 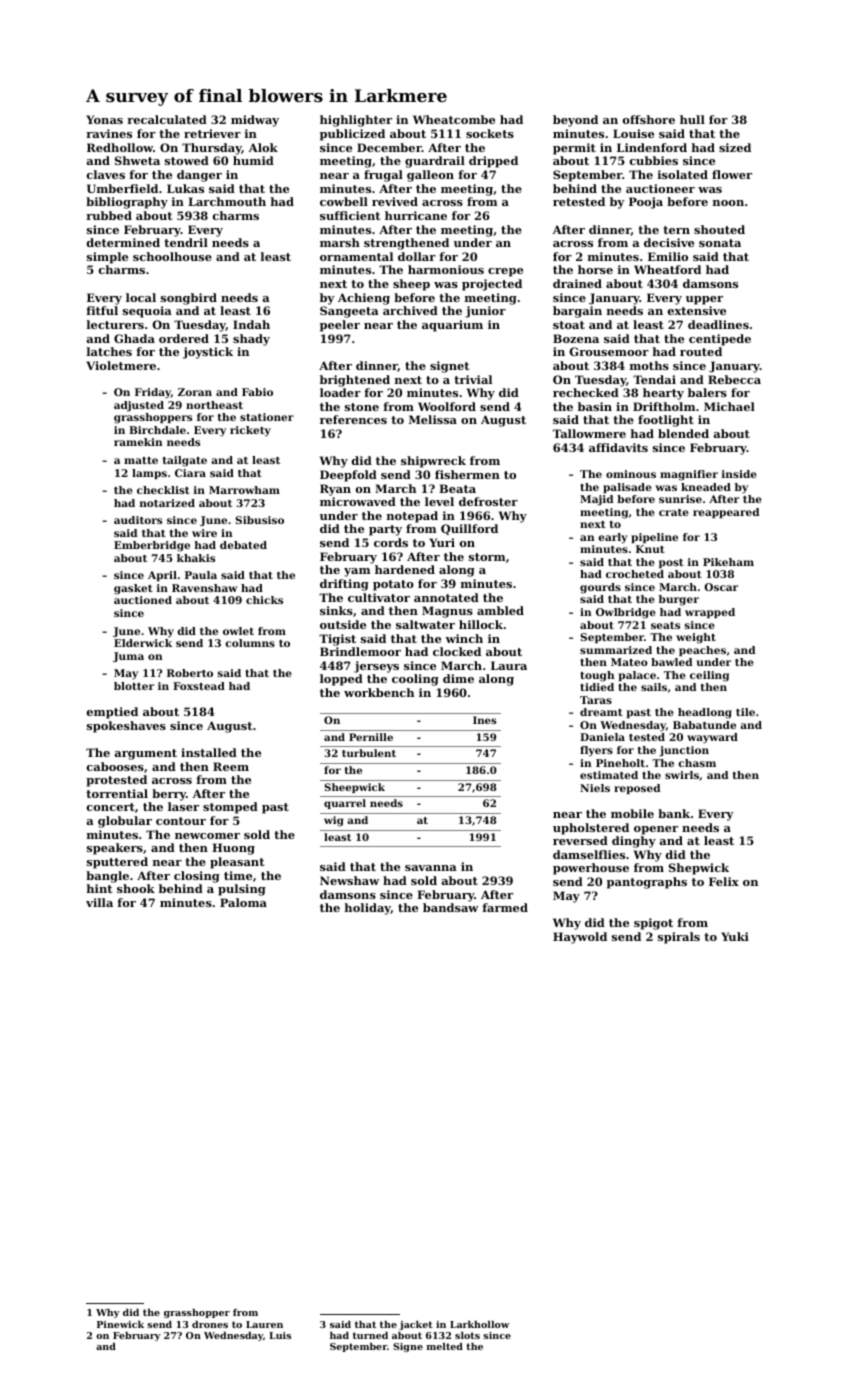 What do you see at coordinates (726, 513) in the screenshot?
I see `reappeared` at bounding box center [726, 513].
